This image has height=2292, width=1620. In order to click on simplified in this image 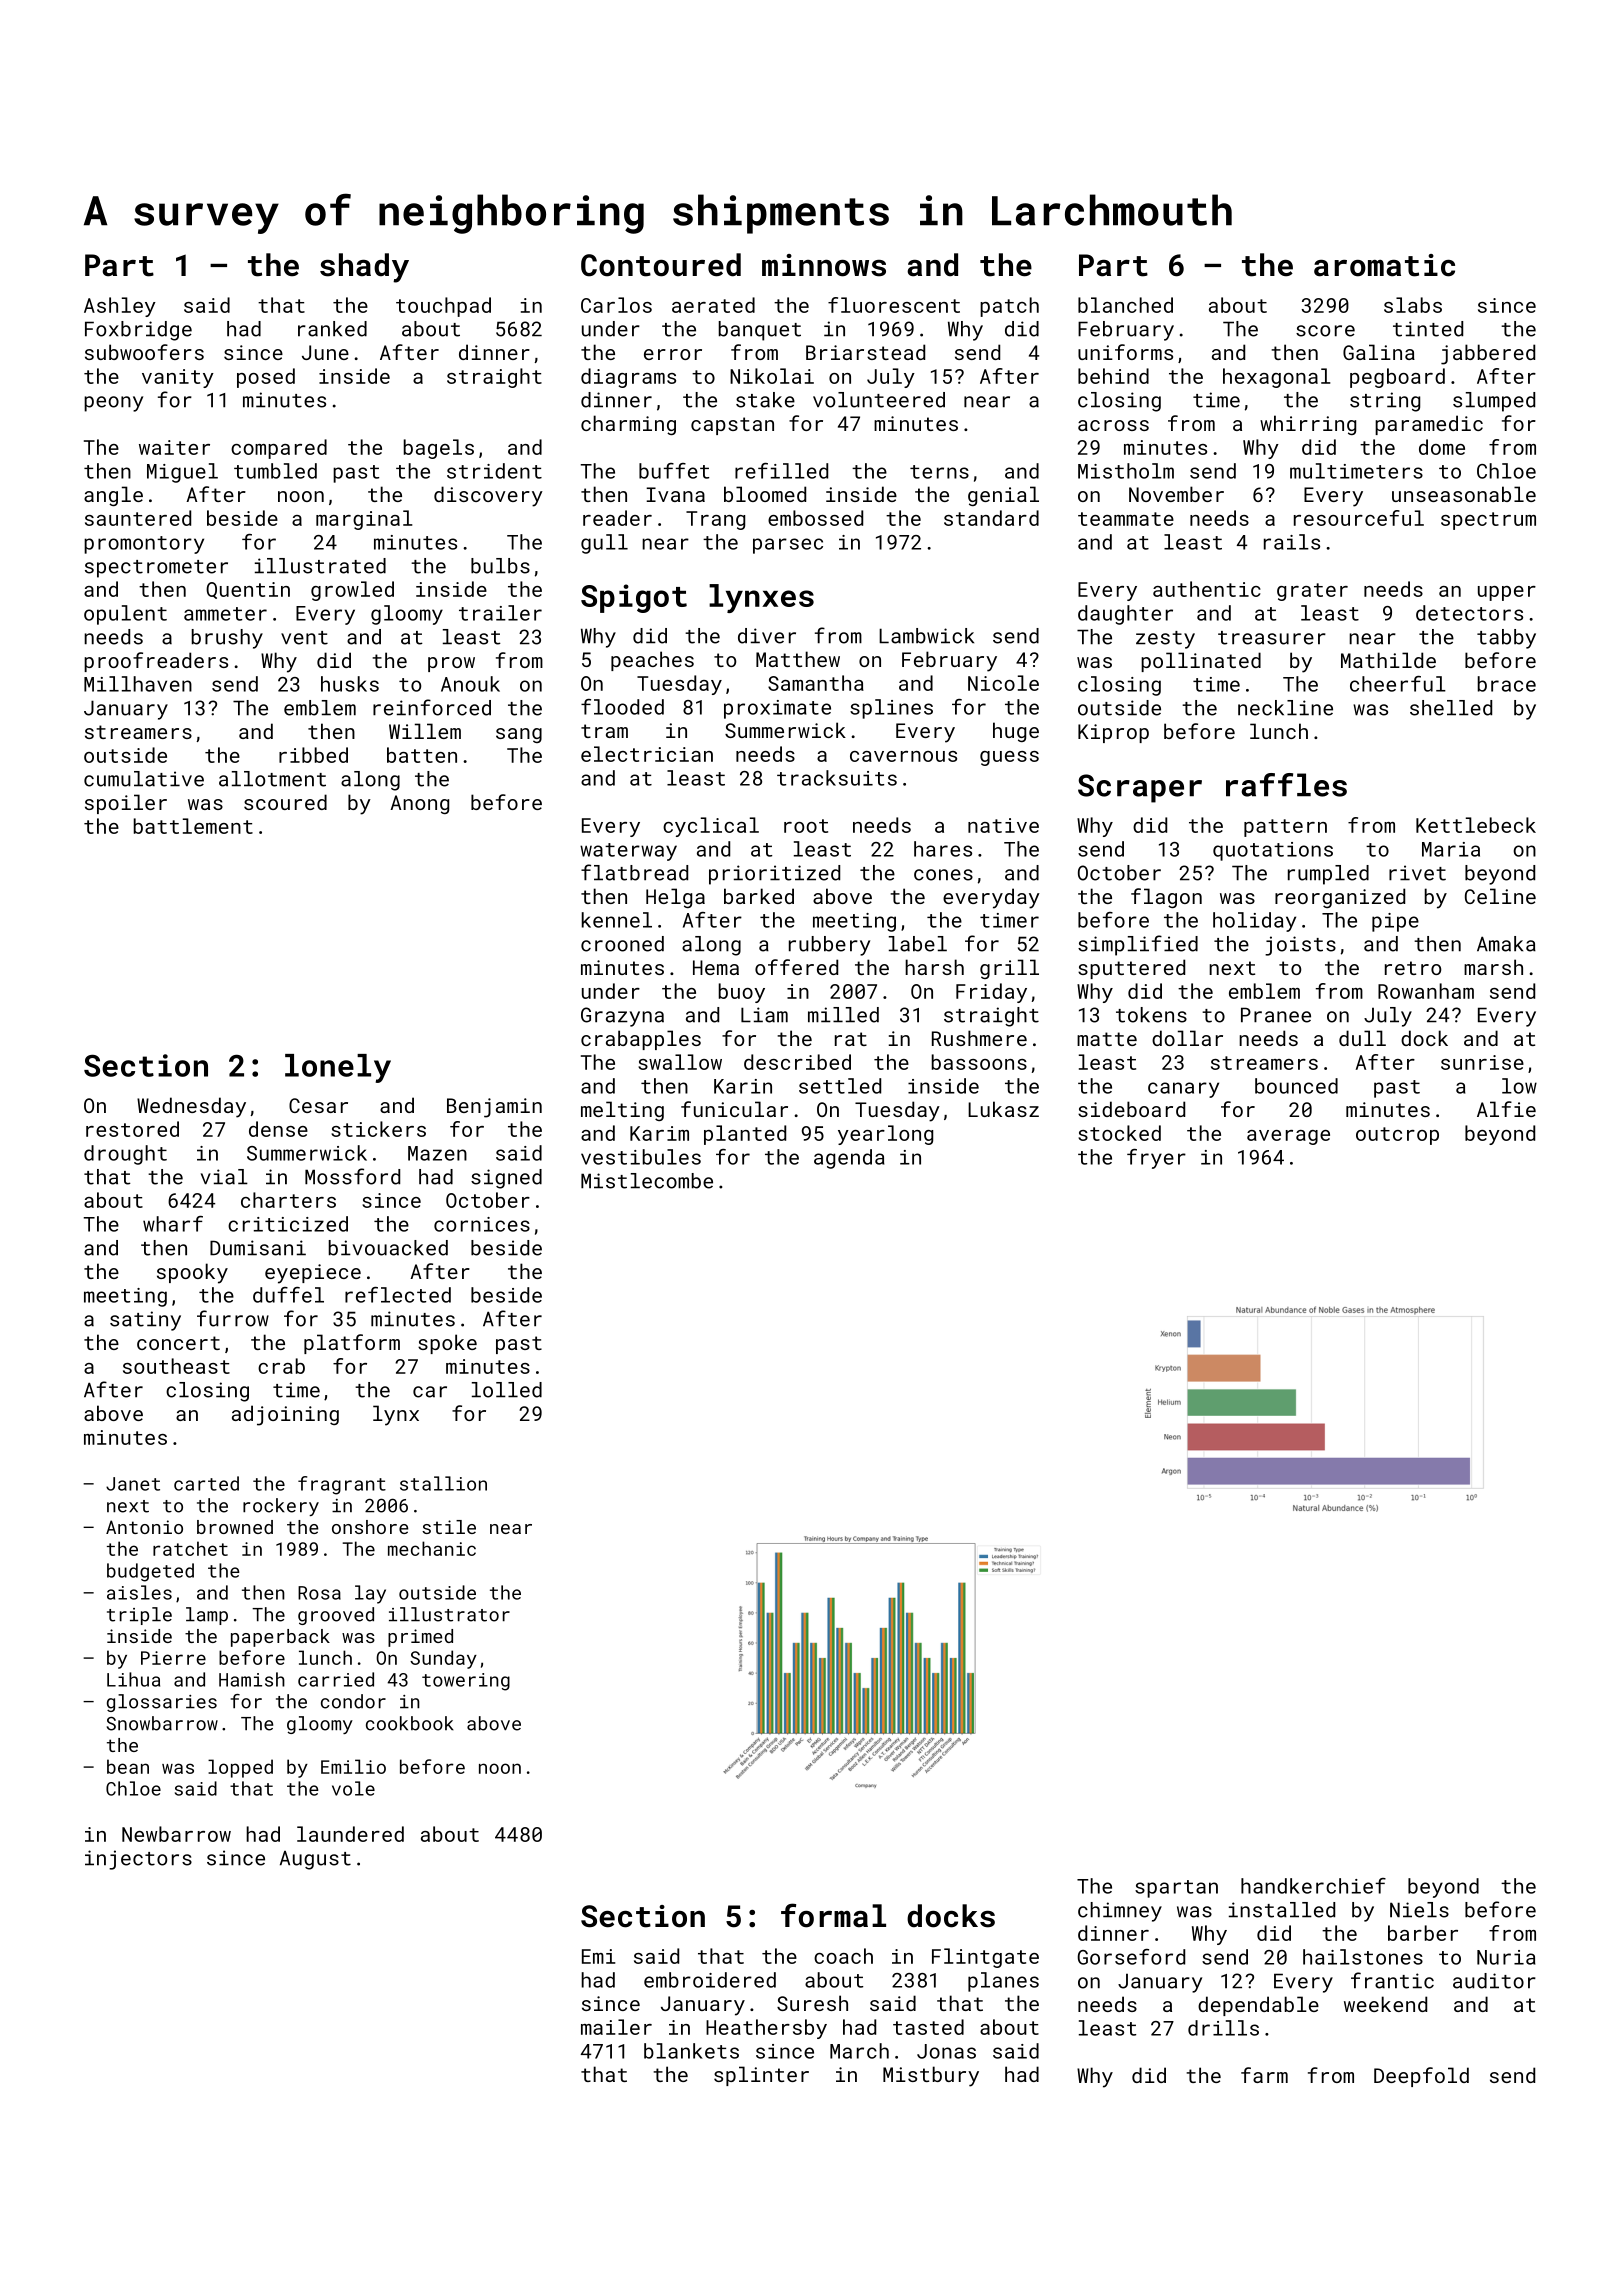, I will do `click(1138, 945)`.
